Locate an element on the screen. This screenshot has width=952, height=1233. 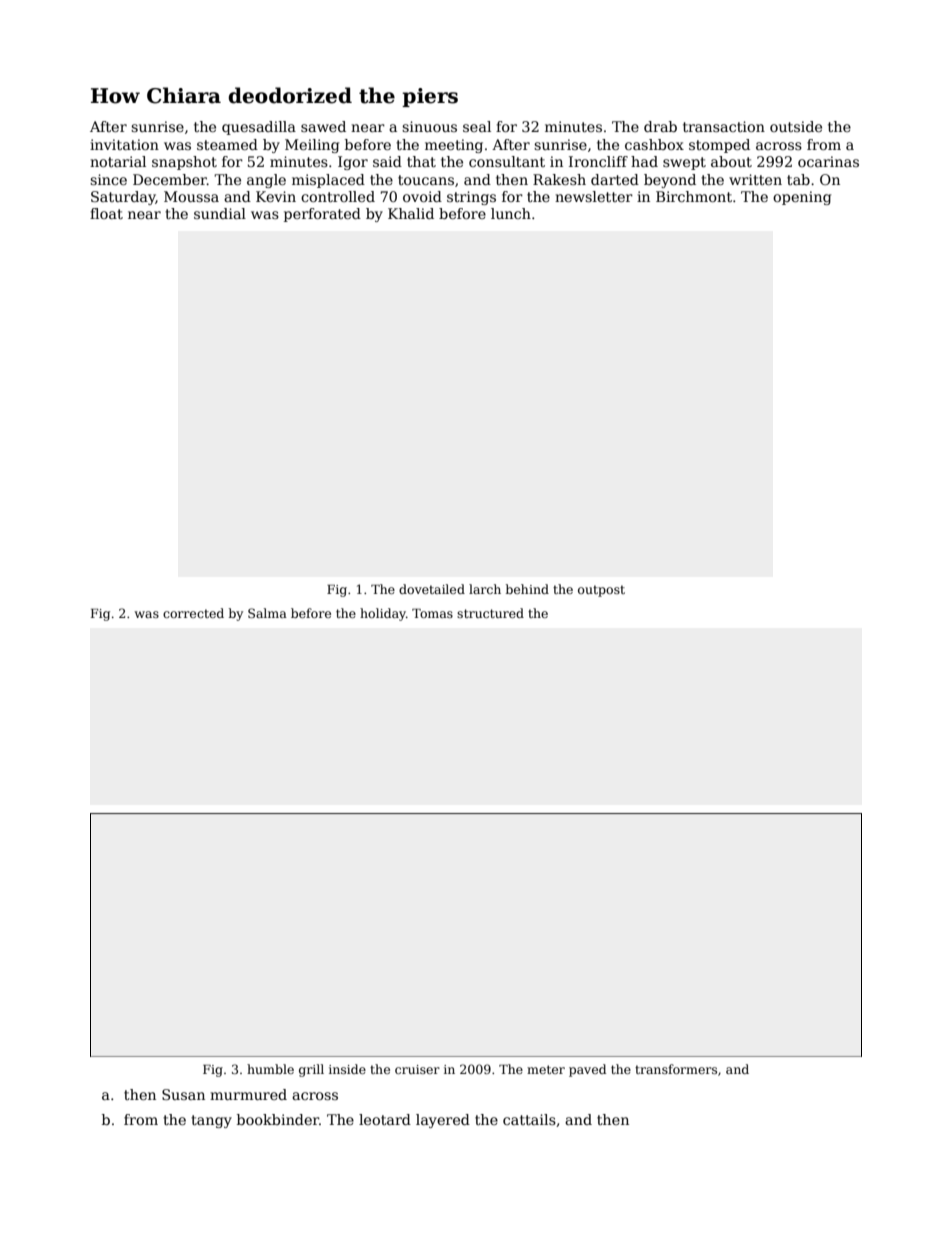
written is located at coordinates (755, 179).
